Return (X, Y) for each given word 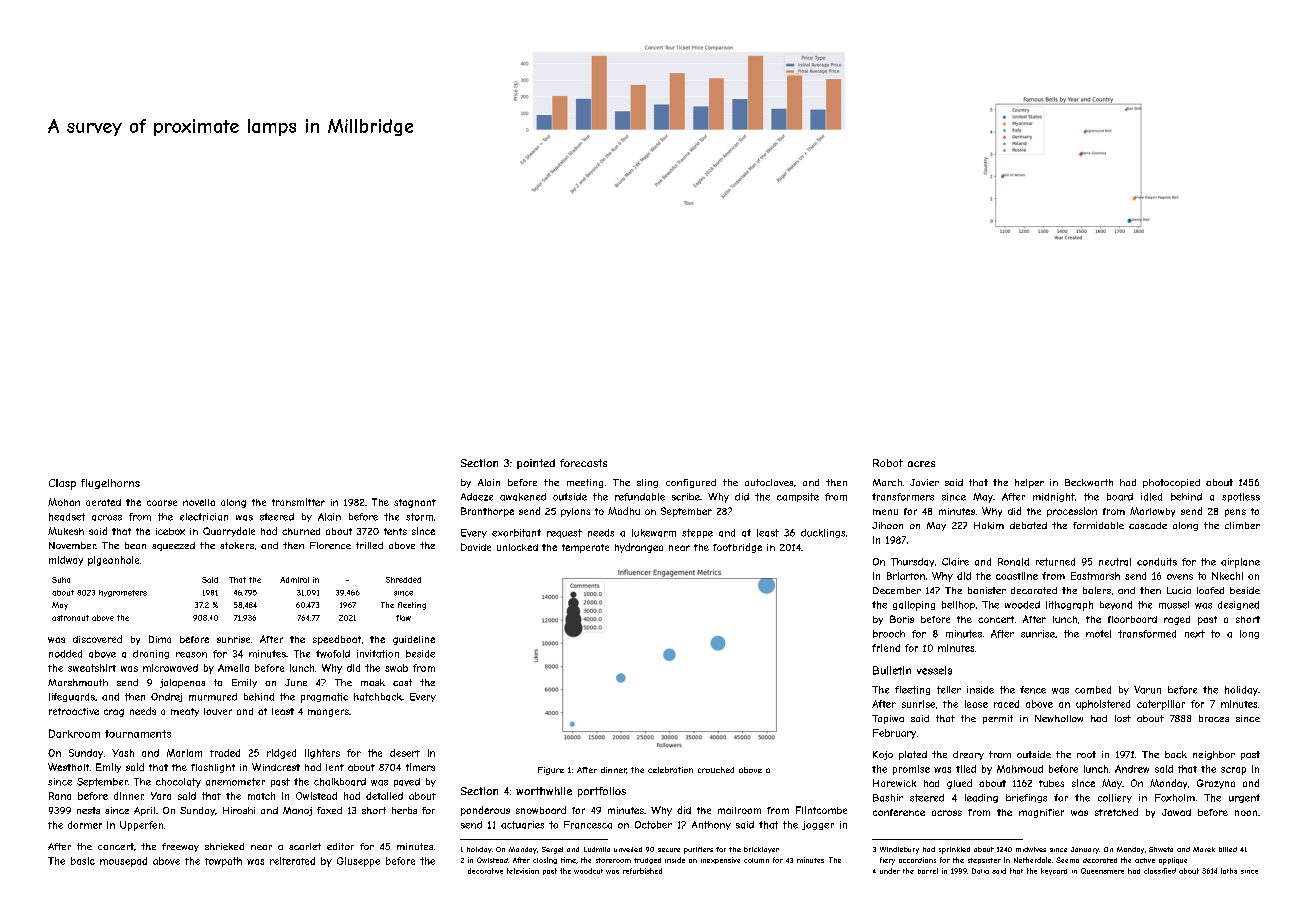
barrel (928, 871)
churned (301, 531)
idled (1151, 497)
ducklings (823, 533)
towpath (223, 862)
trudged (647, 861)
